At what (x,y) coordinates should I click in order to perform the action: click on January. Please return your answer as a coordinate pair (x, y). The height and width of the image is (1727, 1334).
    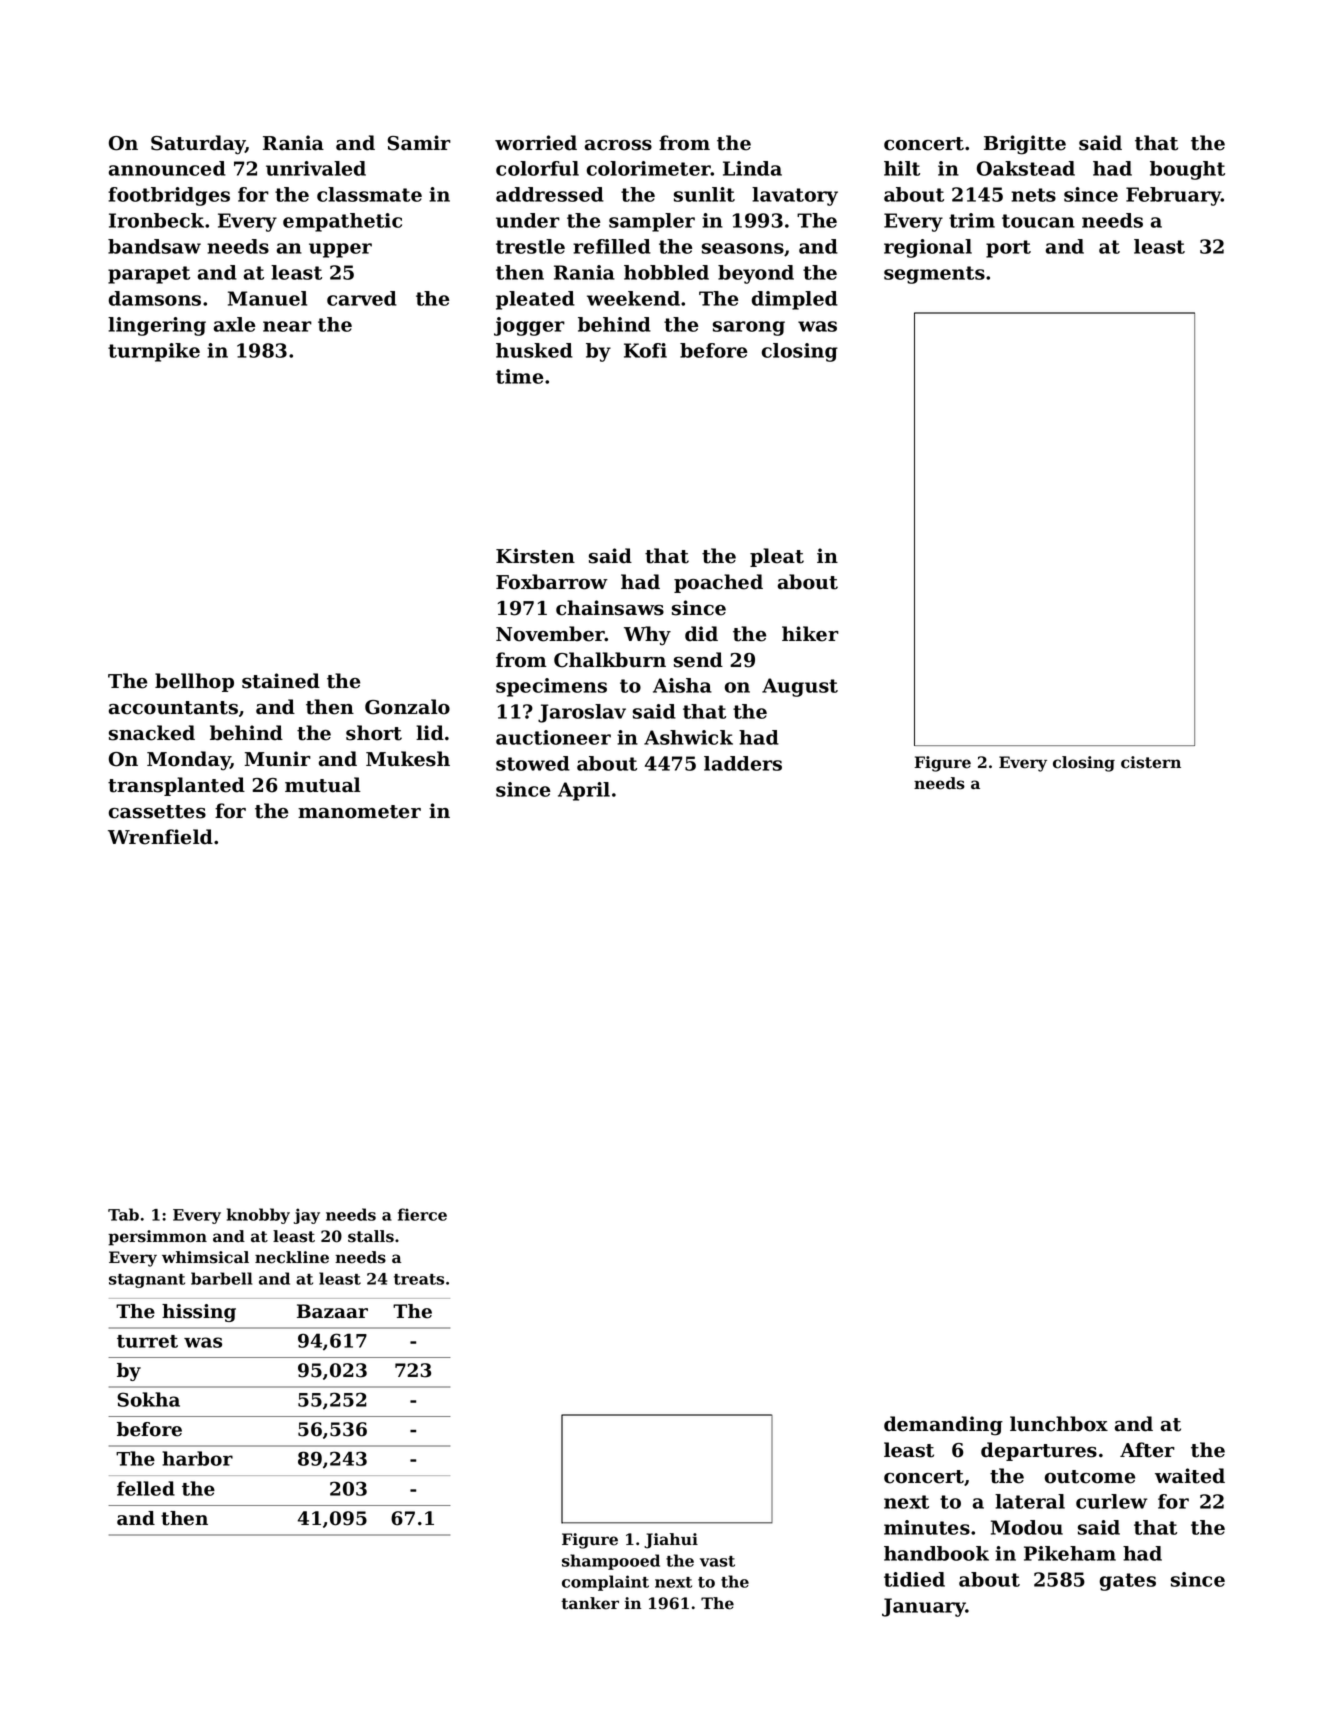
    Looking at the image, I should click on (924, 1607).
